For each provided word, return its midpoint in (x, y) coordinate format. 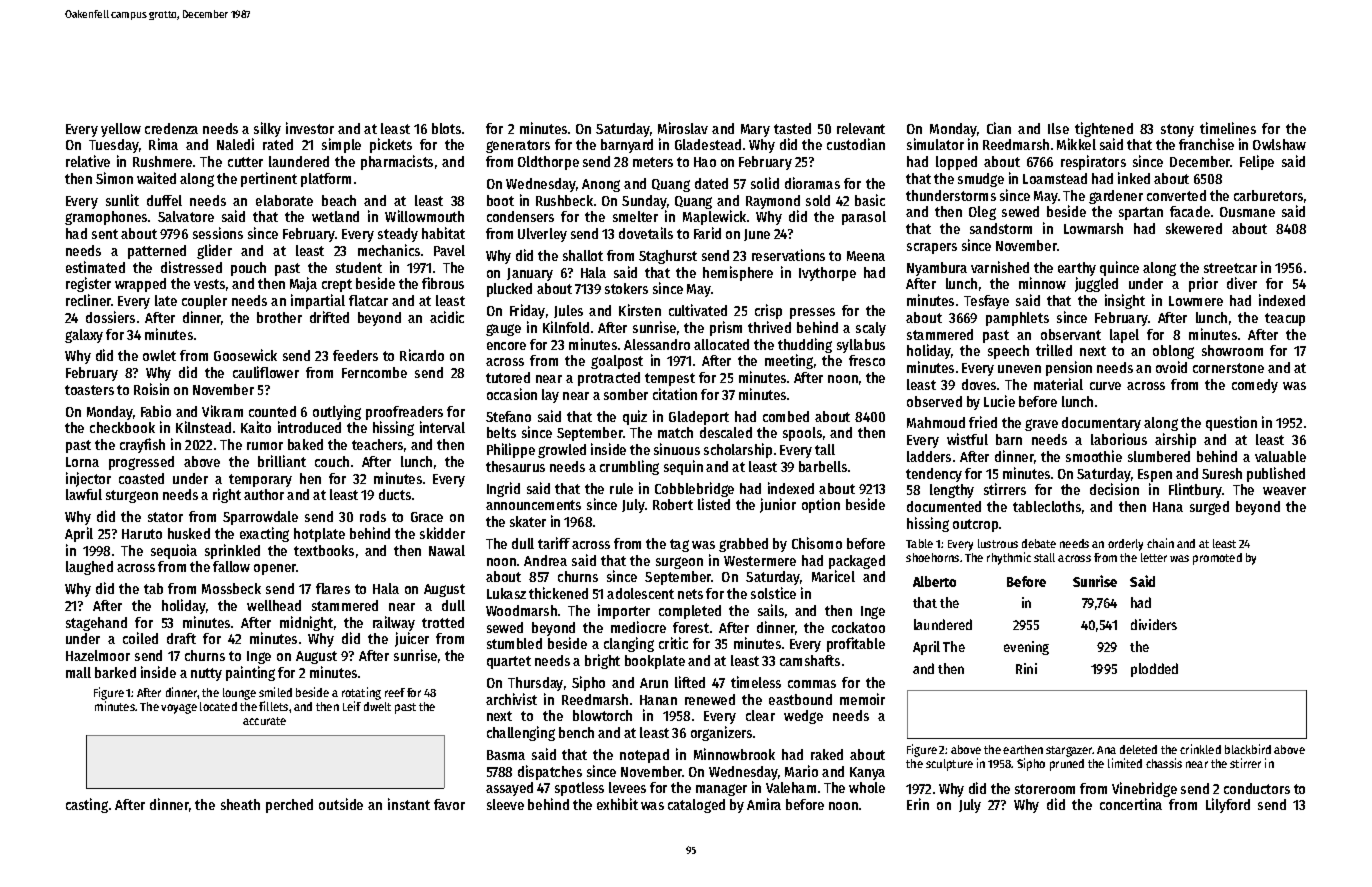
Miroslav (683, 128)
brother (279, 317)
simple (341, 145)
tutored (508, 377)
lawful (84, 494)
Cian (999, 128)
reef (395, 692)
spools (802, 434)
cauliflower (266, 372)
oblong (1173, 352)
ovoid (1171, 367)
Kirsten (640, 310)
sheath (240, 804)
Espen (1155, 475)
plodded (1154, 670)
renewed (710, 699)
